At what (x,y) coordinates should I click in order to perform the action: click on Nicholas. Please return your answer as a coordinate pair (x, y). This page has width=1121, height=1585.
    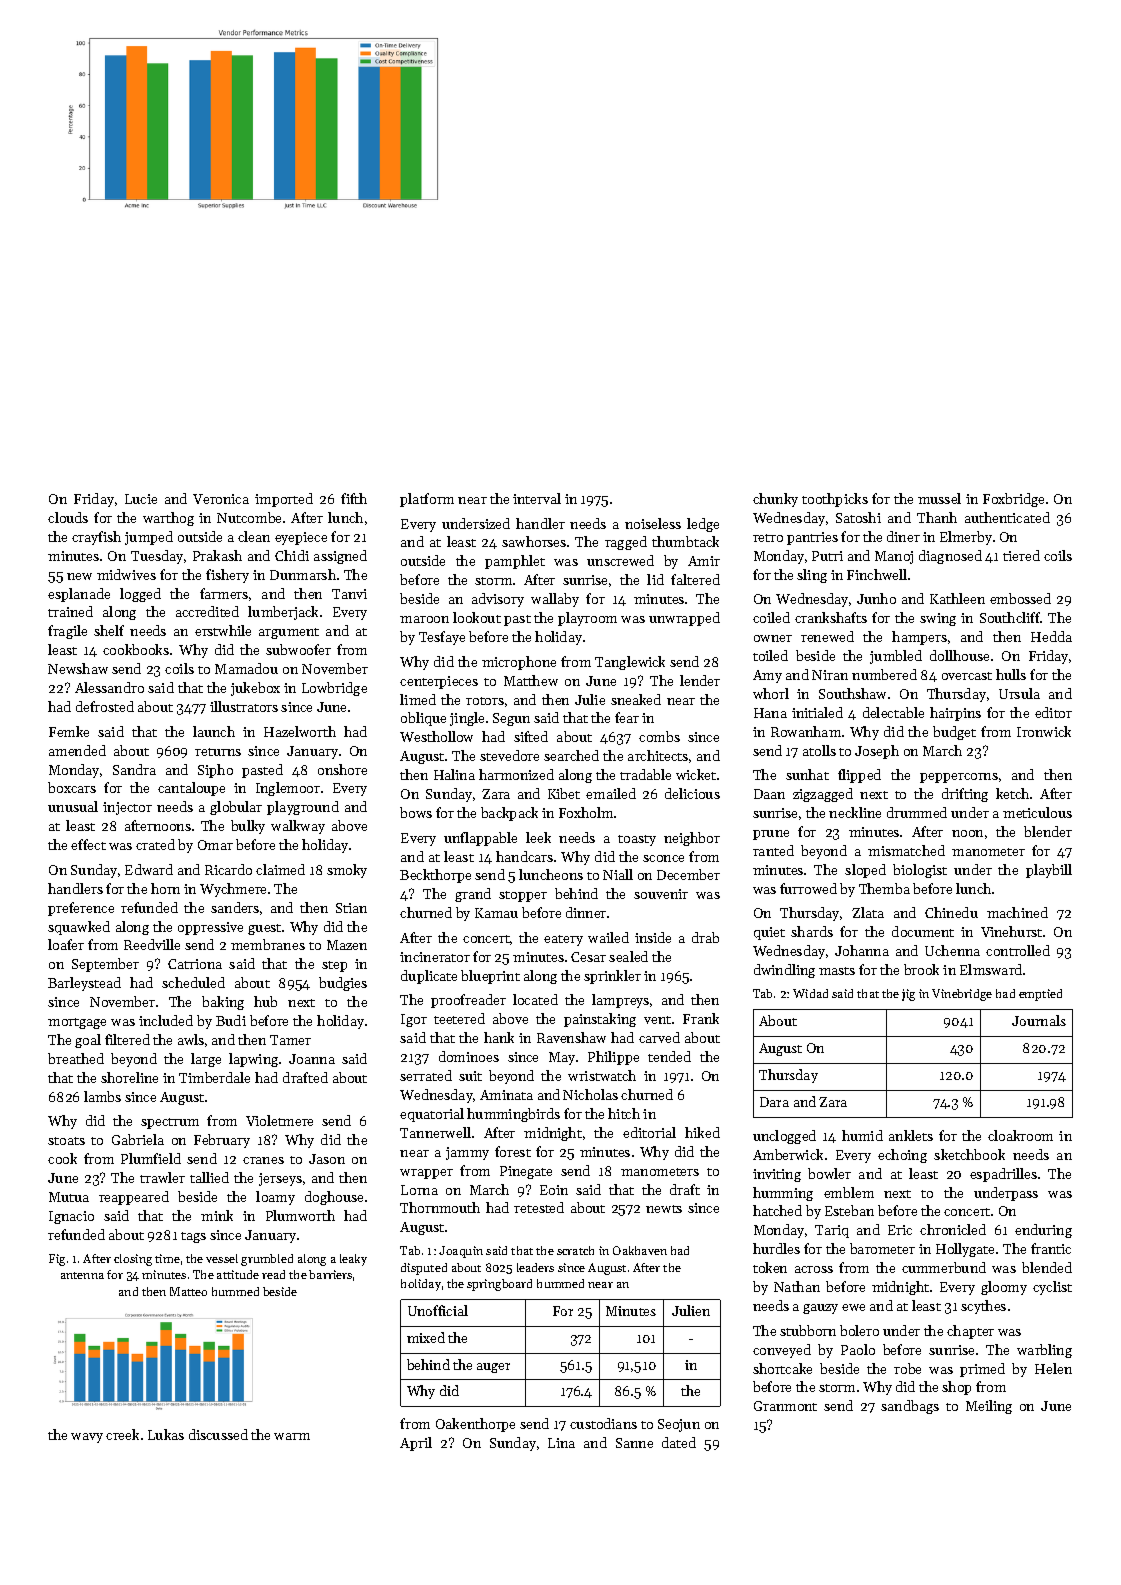
    Looking at the image, I should click on (590, 1094).
